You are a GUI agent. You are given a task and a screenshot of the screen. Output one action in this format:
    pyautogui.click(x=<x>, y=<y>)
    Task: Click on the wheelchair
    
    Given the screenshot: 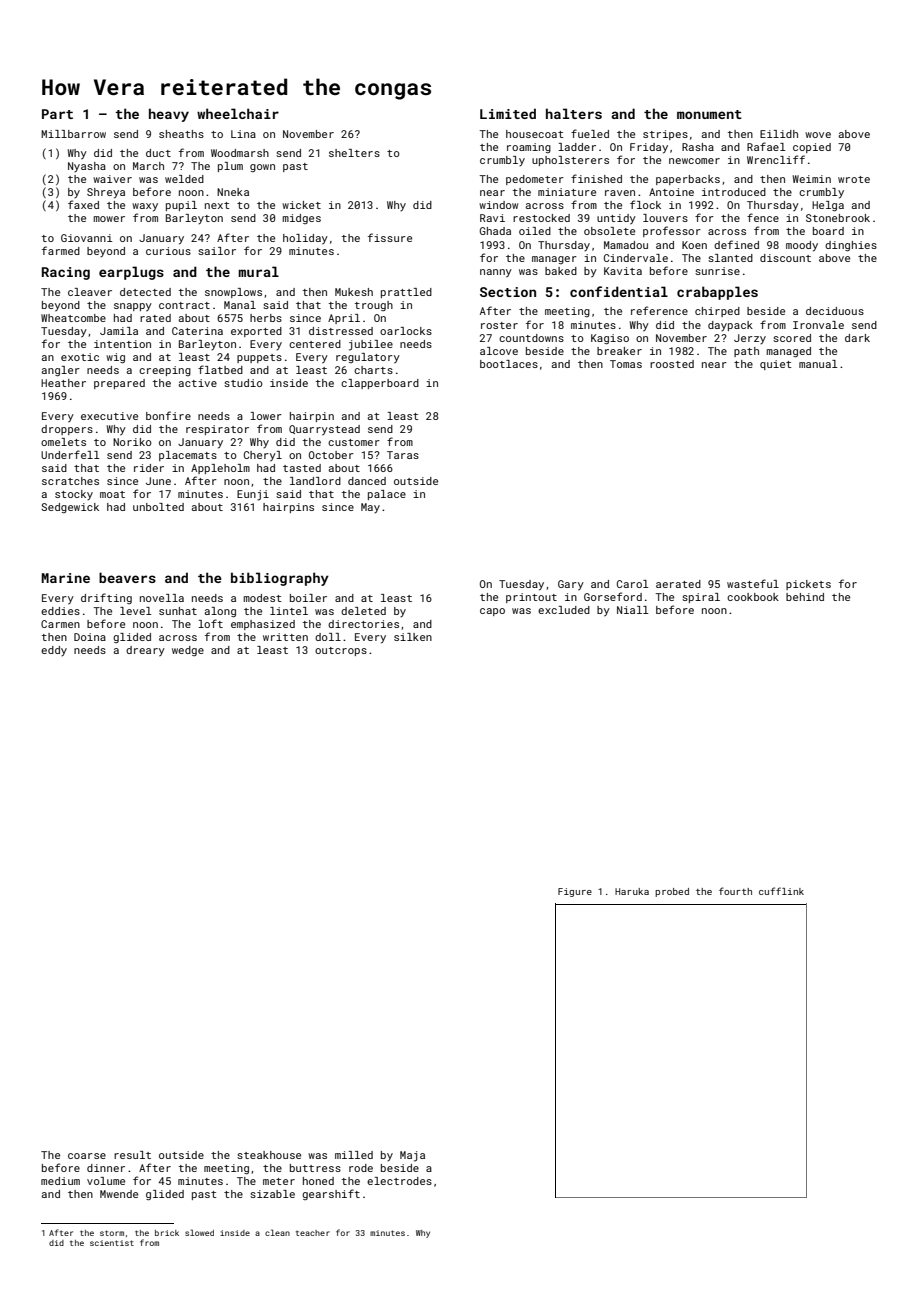 What is the action you would take?
    pyautogui.click(x=238, y=113)
